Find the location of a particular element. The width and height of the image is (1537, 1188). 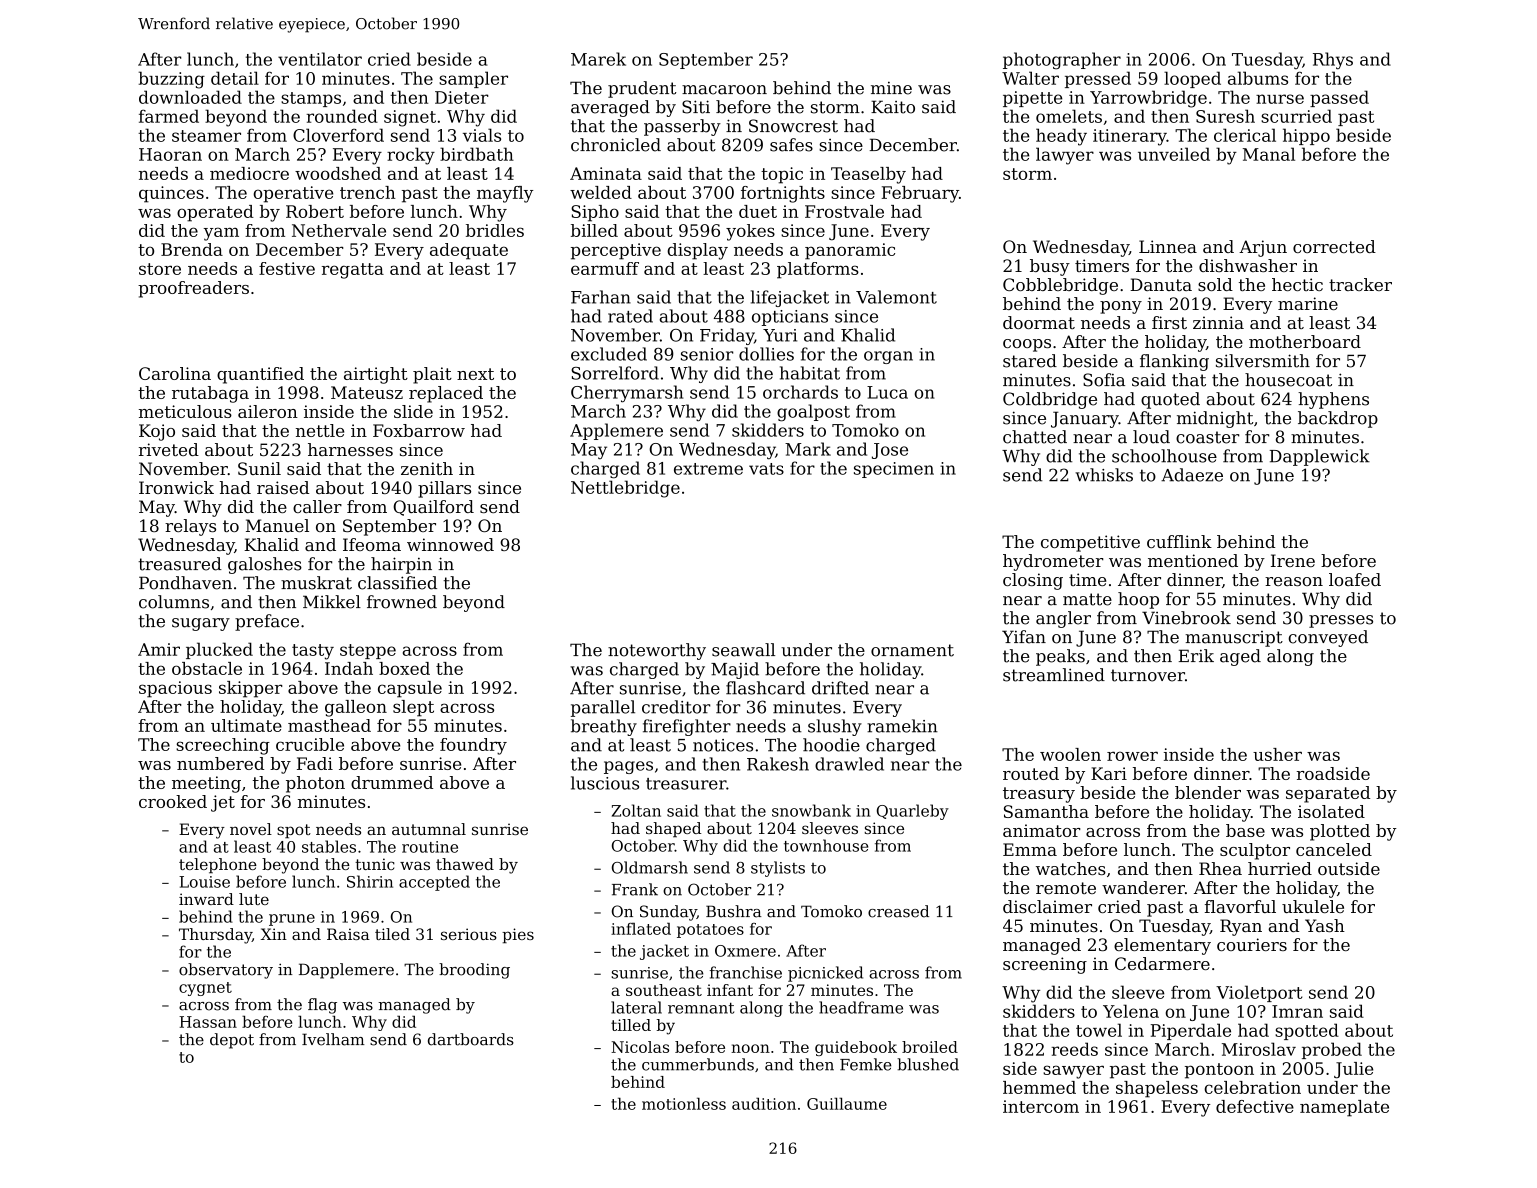

dartboards is located at coordinates (471, 1039).
